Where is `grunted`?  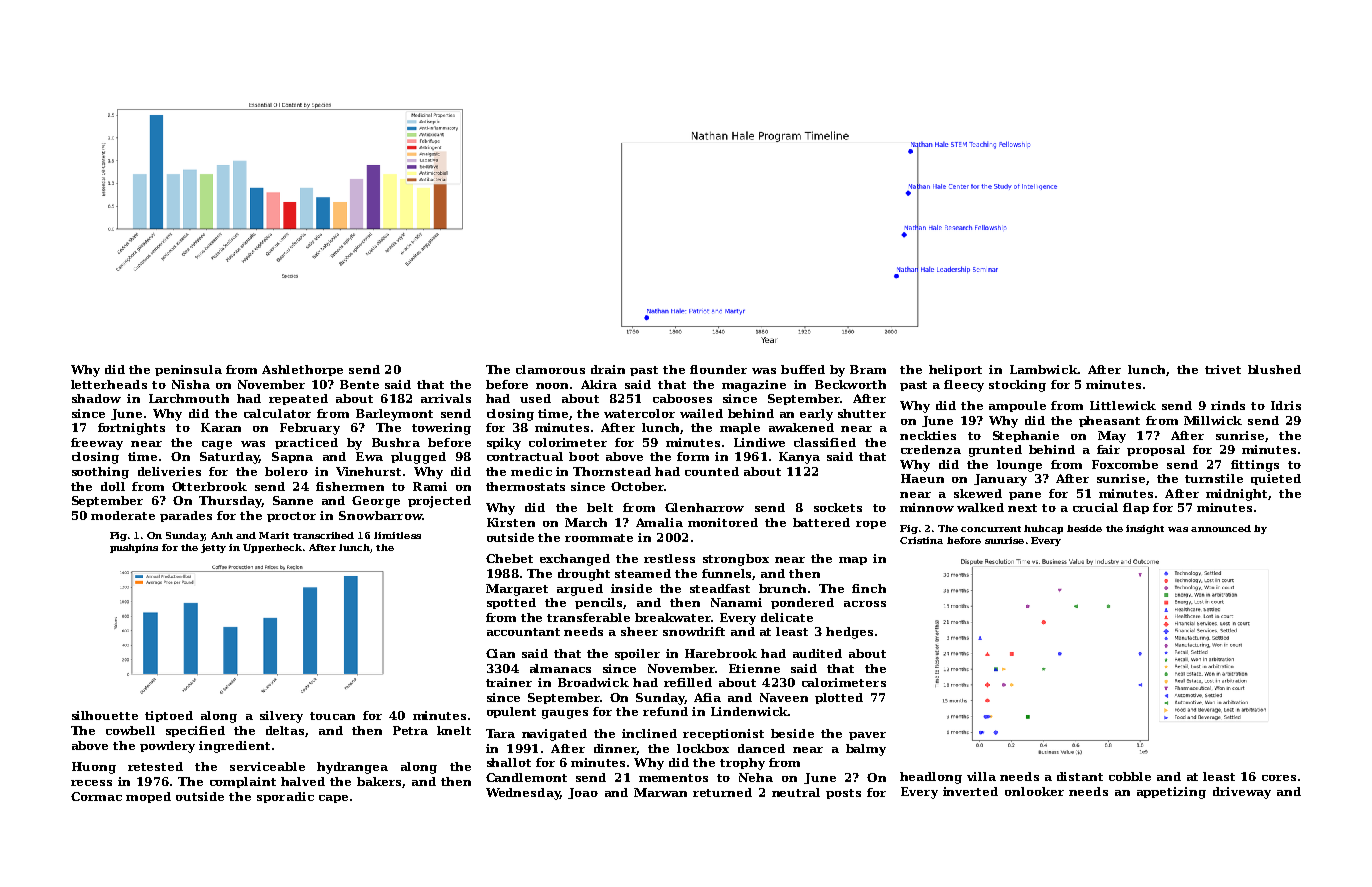 grunted is located at coordinates (995, 451).
